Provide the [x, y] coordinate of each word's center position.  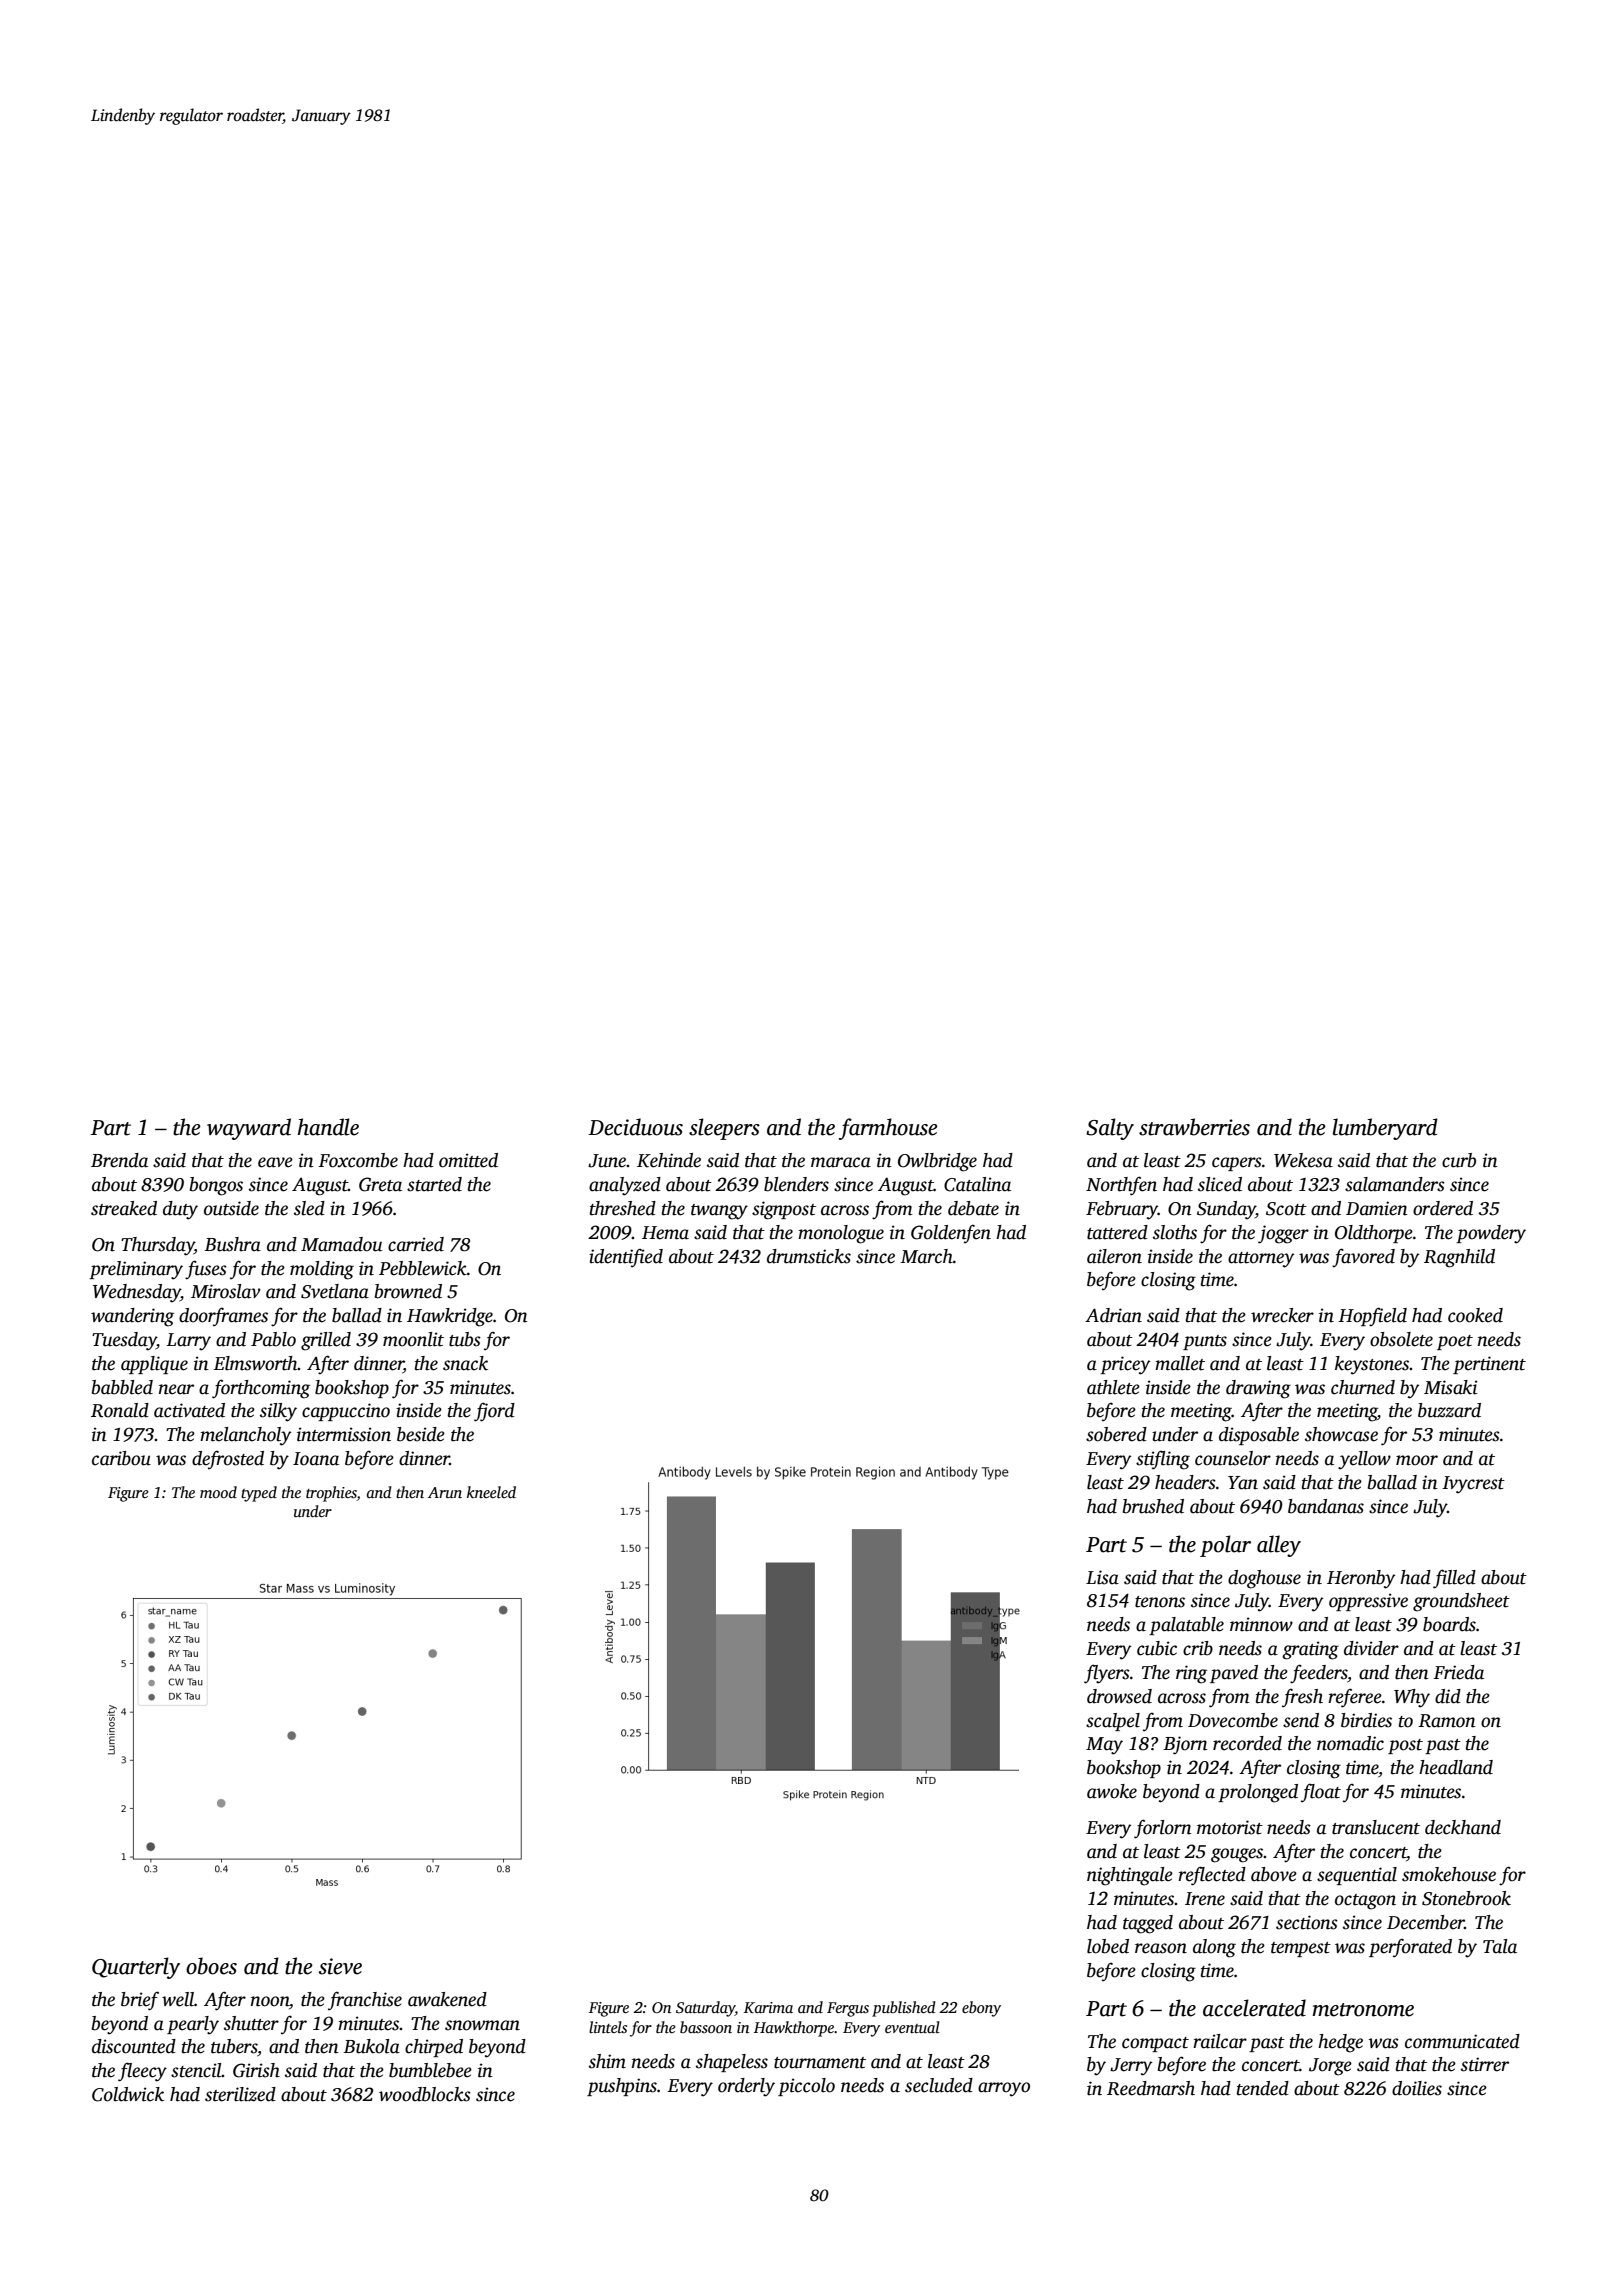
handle [328, 1127]
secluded [939, 2085]
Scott [1286, 1209]
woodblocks [425, 2094]
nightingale [1130, 1876]
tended [1263, 2088]
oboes [211, 1966]
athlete [1113, 1387]
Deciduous [635, 1127]
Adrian [1113, 1315]
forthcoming [261, 1389]
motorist [1230, 1827]
